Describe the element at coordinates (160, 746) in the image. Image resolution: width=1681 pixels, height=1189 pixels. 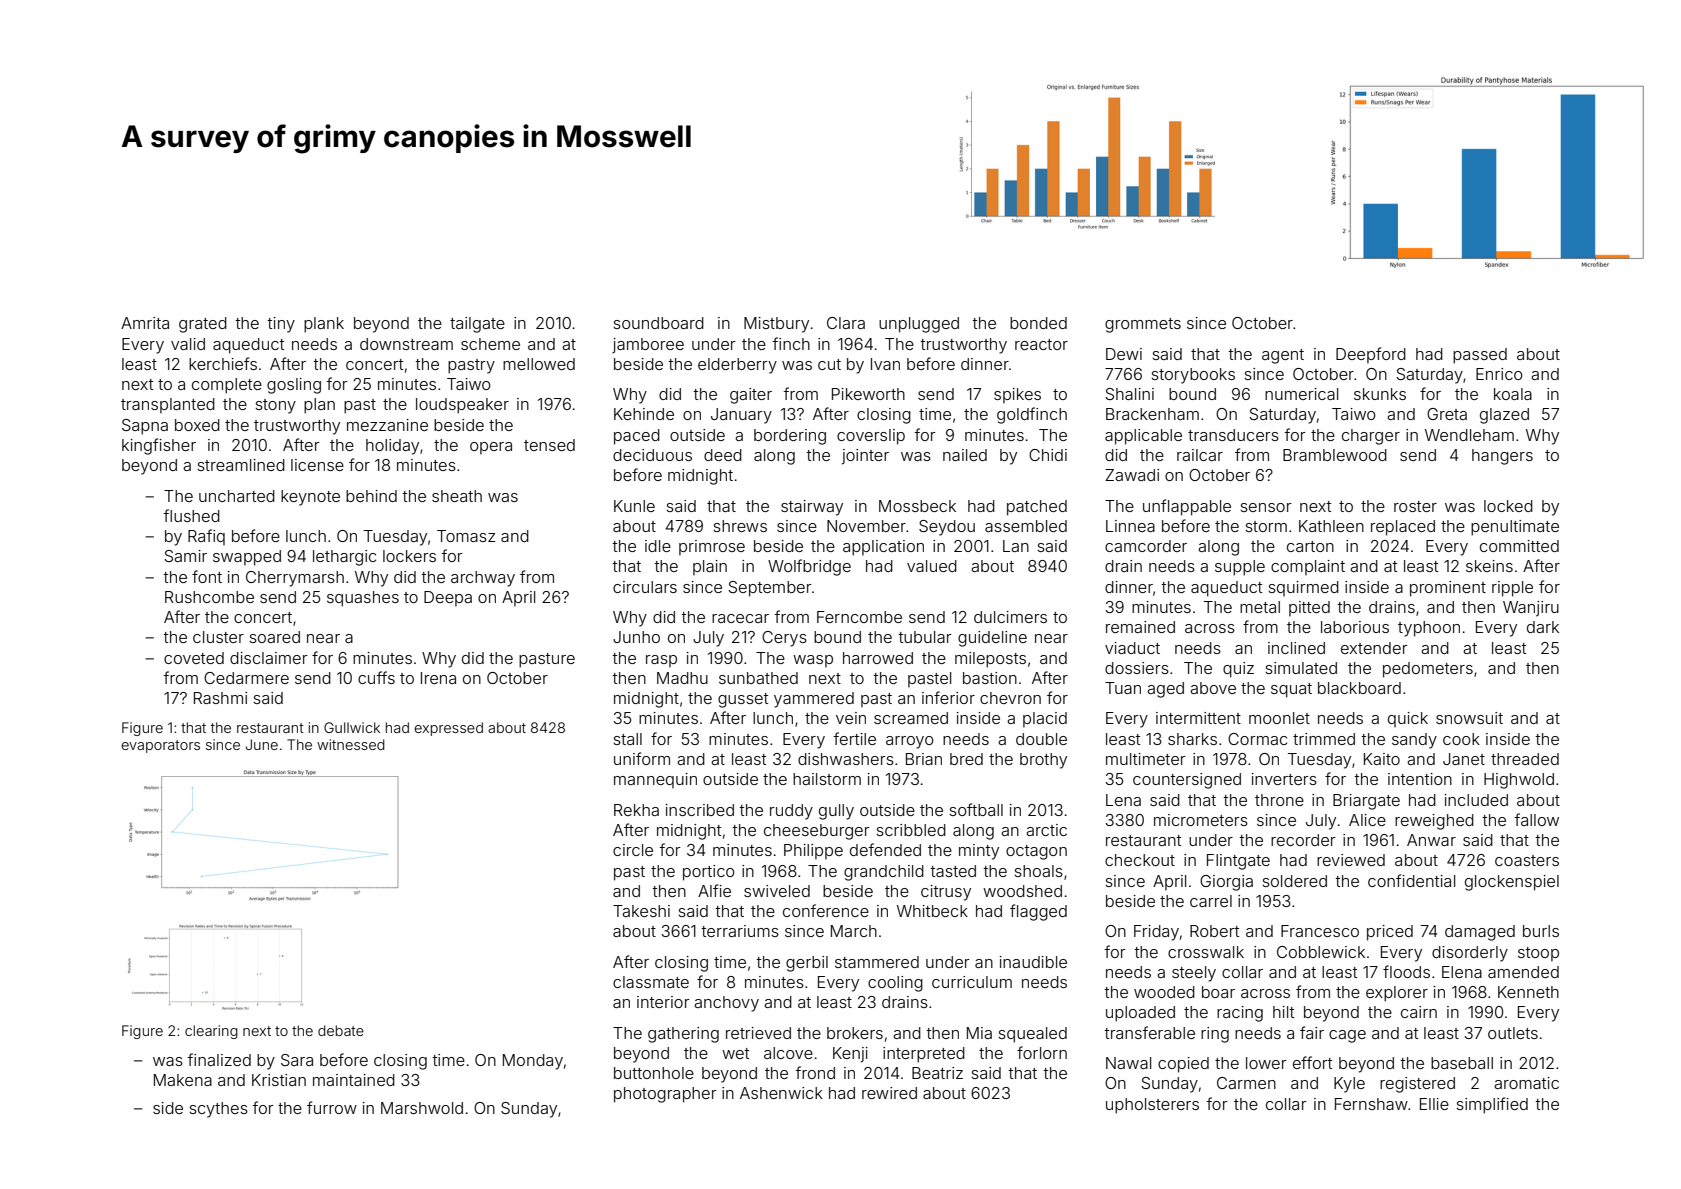
I see `evaporators` at that location.
